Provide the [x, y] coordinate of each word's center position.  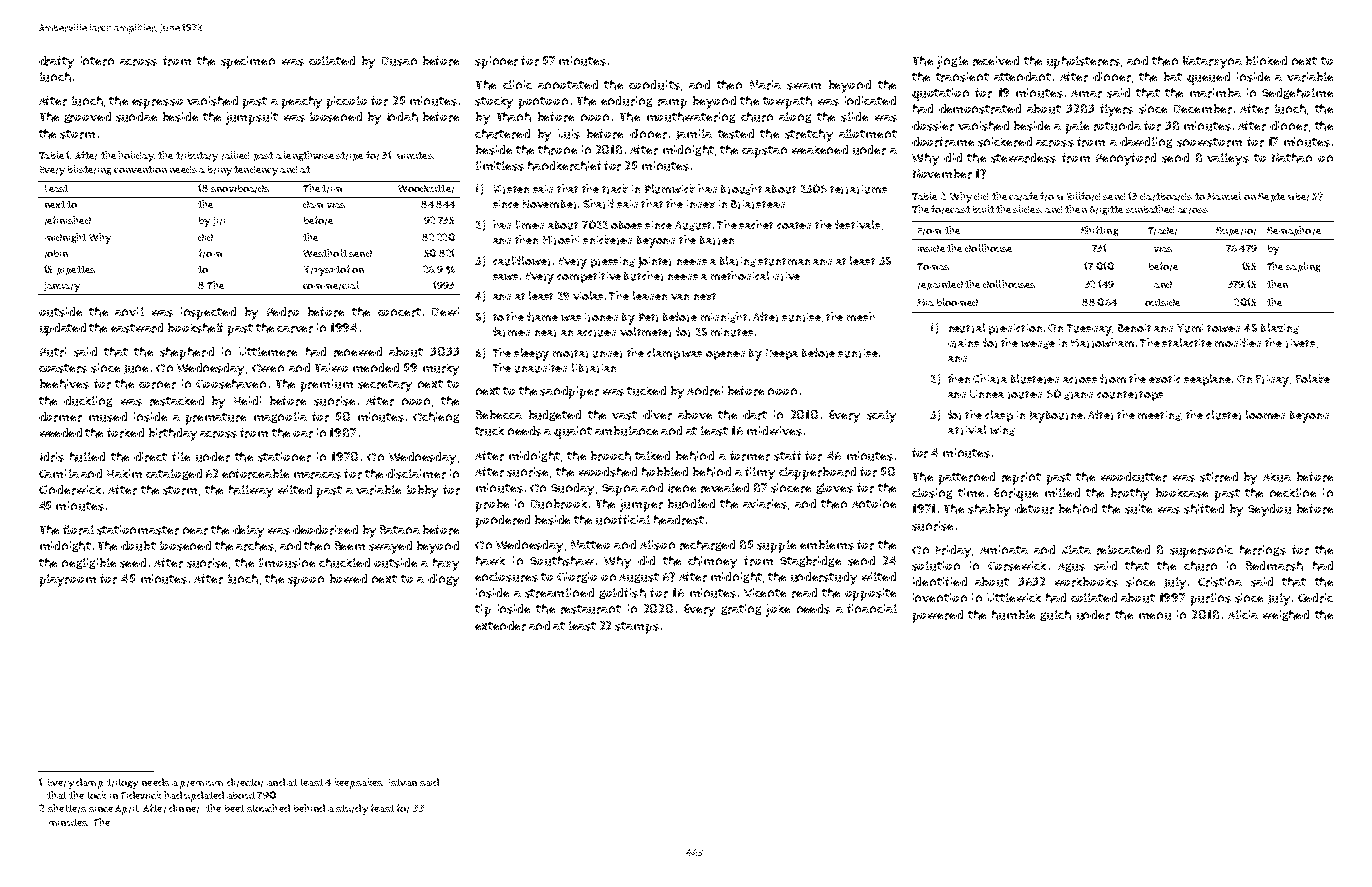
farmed [511, 332]
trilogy [122, 784]
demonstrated [980, 109]
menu [1155, 616]
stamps [637, 628]
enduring [626, 101]
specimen [248, 62]
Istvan [403, 782]
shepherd [187, 353]
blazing [1280, 328]
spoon [306, 581]
